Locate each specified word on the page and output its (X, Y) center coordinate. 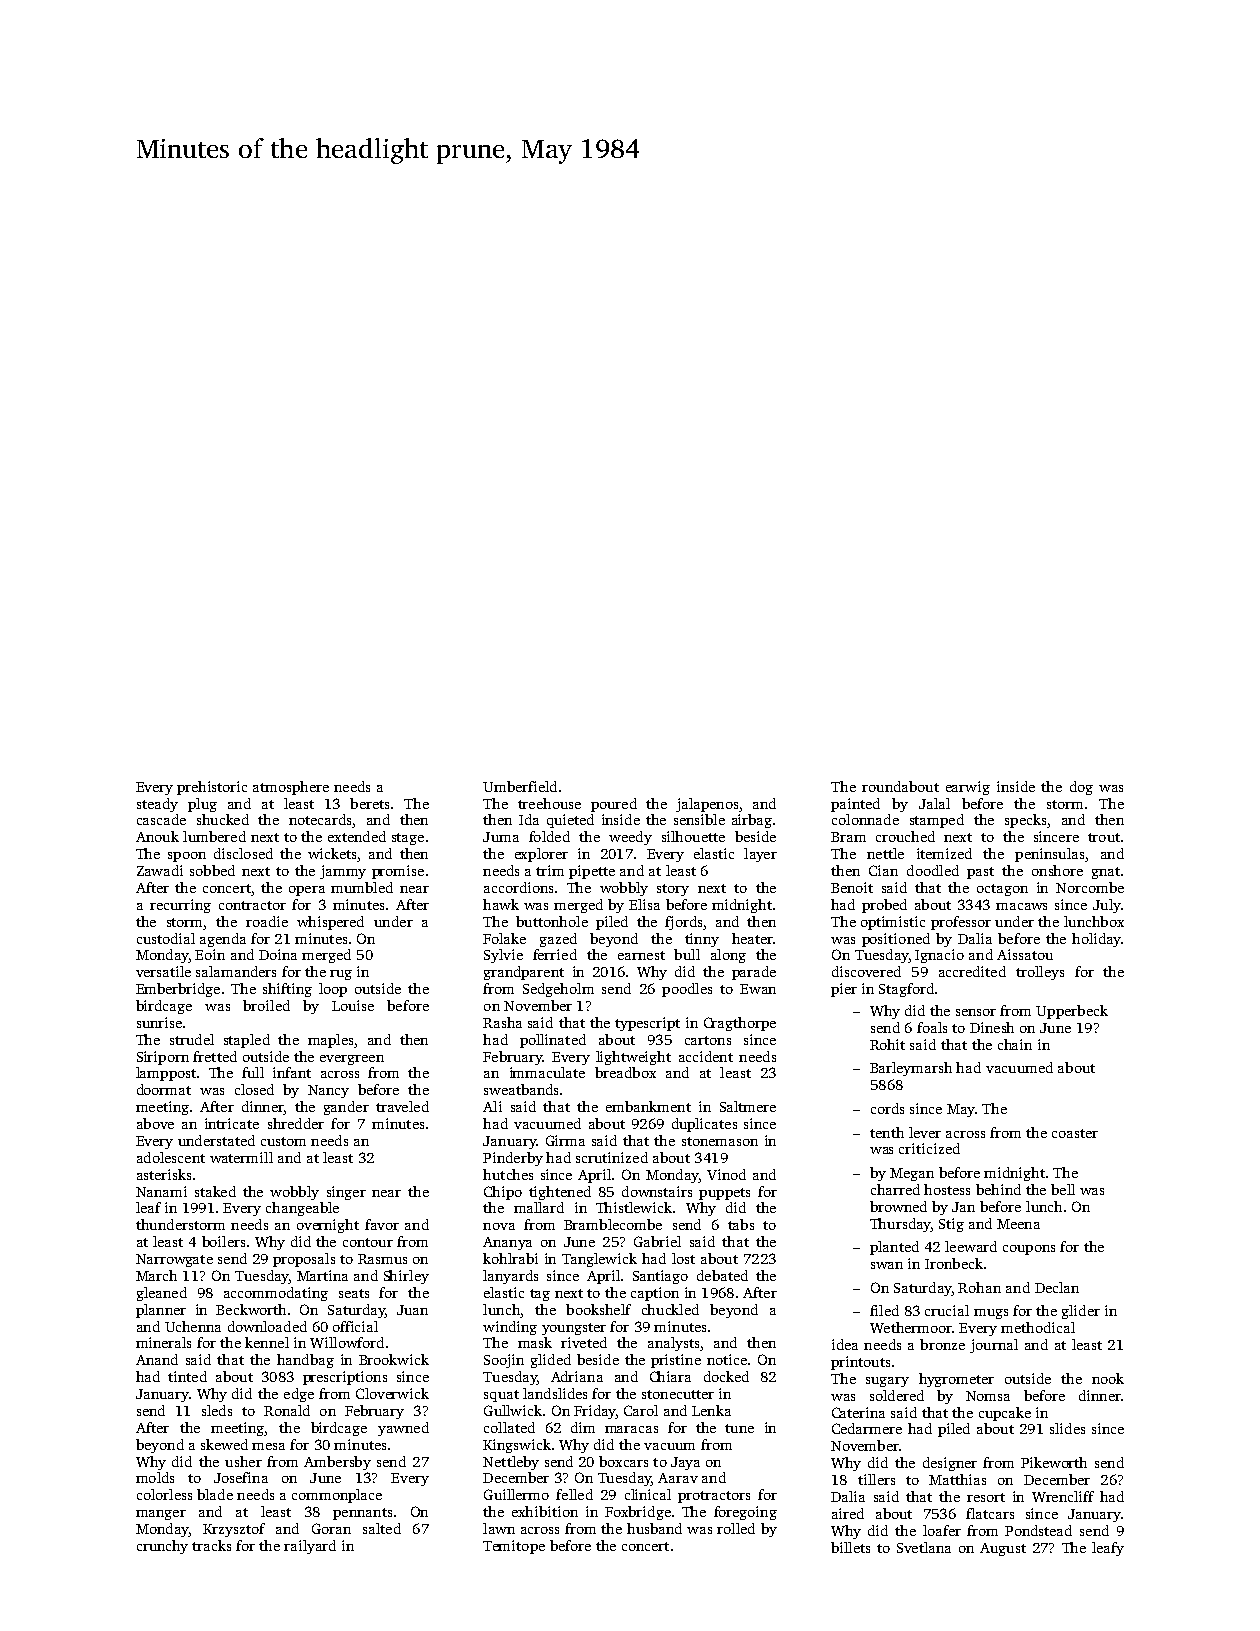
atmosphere (291, 788)
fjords (683, 923)
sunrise (159, 1022)
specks (1025, 821)
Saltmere (748, 1106)
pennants (362, 1514)
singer (346, 1193)
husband (654, 1528)
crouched (905, 836)
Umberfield (520, 786)
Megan (912, 1174)
